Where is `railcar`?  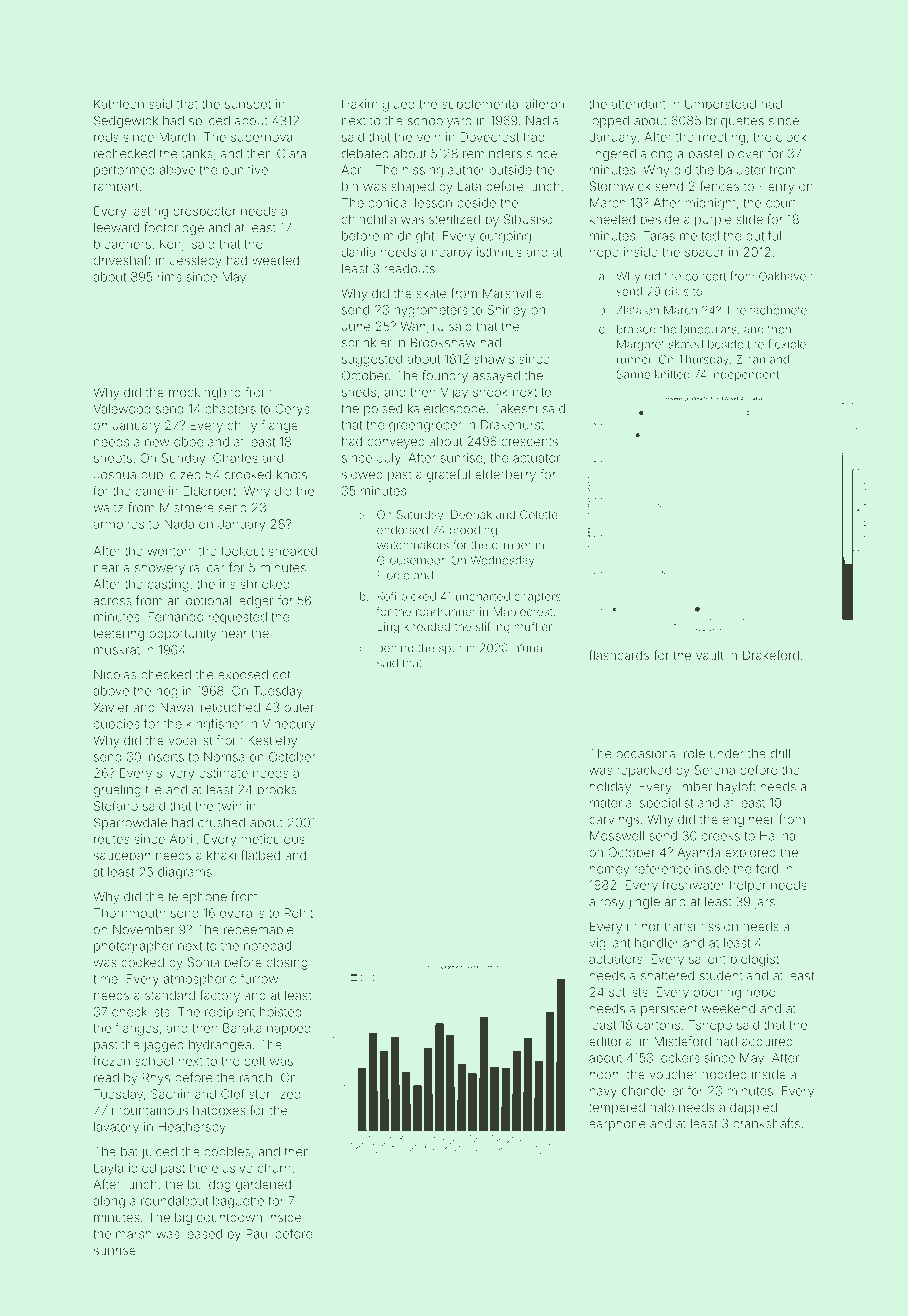
railcar is located at coordinates (207, 568).
